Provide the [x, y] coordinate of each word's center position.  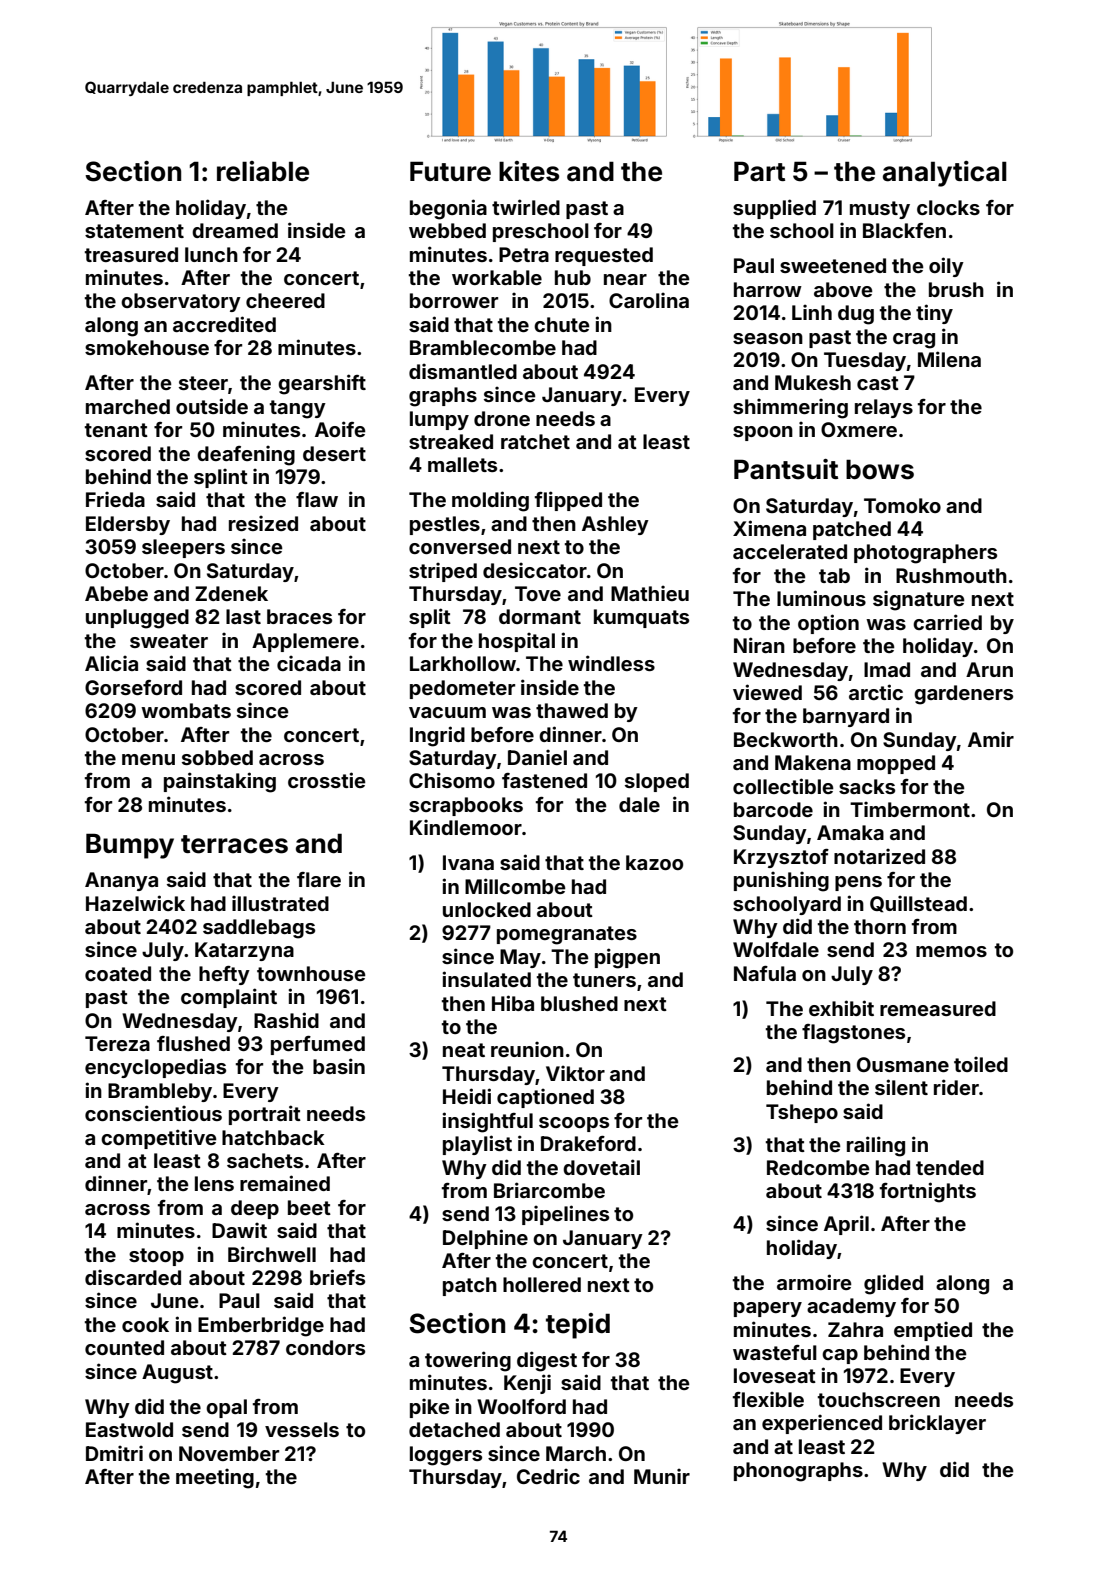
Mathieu [650, 593]
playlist [477, 1145]
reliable [263, 171]
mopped [896, 764]
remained [285, 1183]
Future [450, 171]
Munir [662, 1476]
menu [148, 759]
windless [611, 663]
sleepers [183, 548]
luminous [821, 598]
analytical [945, 174]
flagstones [853, 1034]
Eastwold [129, 1429]
